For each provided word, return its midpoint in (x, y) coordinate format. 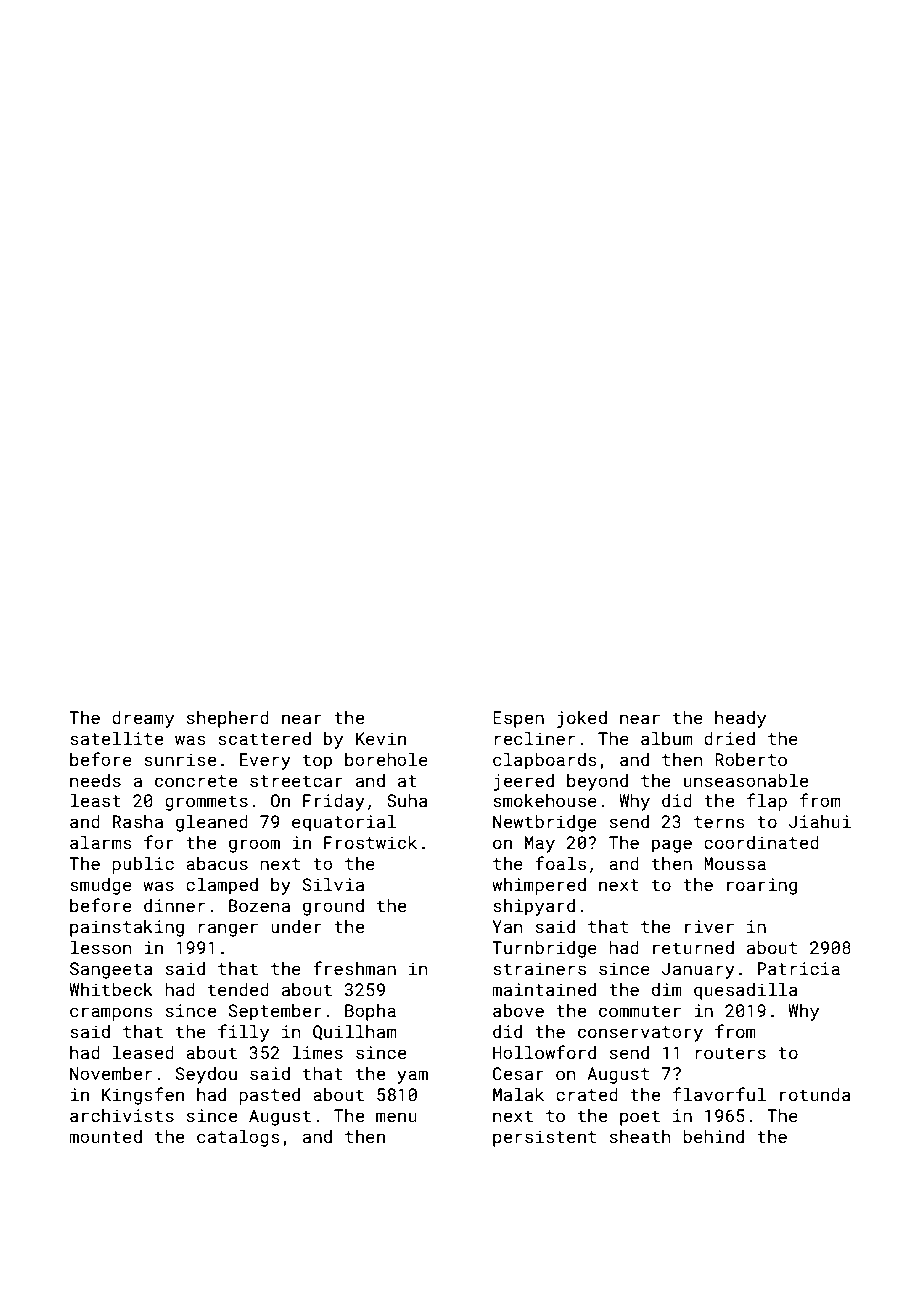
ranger (228, 930)
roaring (762, 886)
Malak (518, 1094)
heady (740, 719)
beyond (597, 782)
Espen (518, 719)
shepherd (228, 719)
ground (333, 907)
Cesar (518, 1073)
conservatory (640, 1034)
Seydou (206, 1075)
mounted (105, 1136)
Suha (407, 800)
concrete (196, 781)
